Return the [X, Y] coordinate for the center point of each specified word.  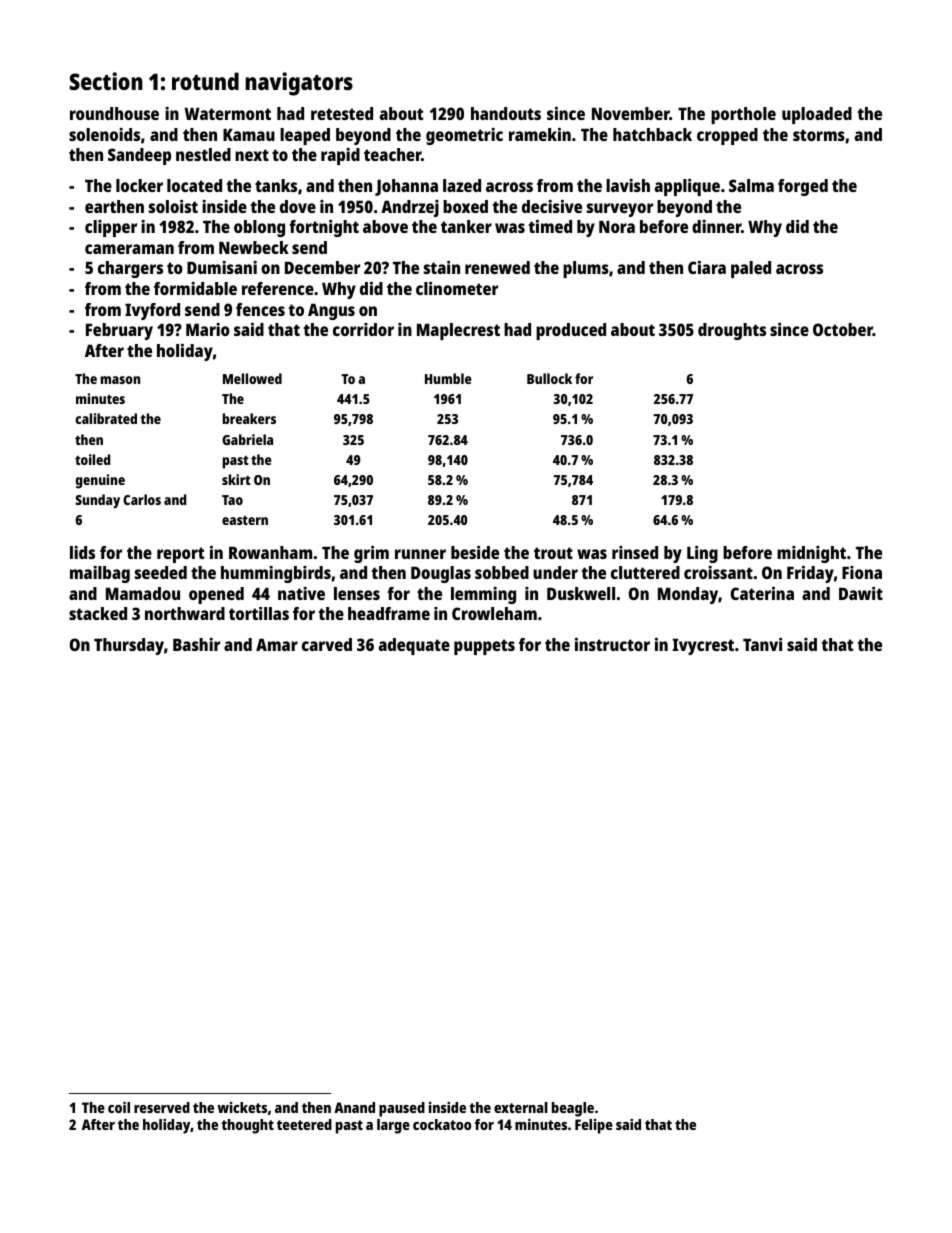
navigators [299, 84]
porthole [743, 115]
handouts [506, 113]
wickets [242, 1107]
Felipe [594, 1126]
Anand [354, 1107]
